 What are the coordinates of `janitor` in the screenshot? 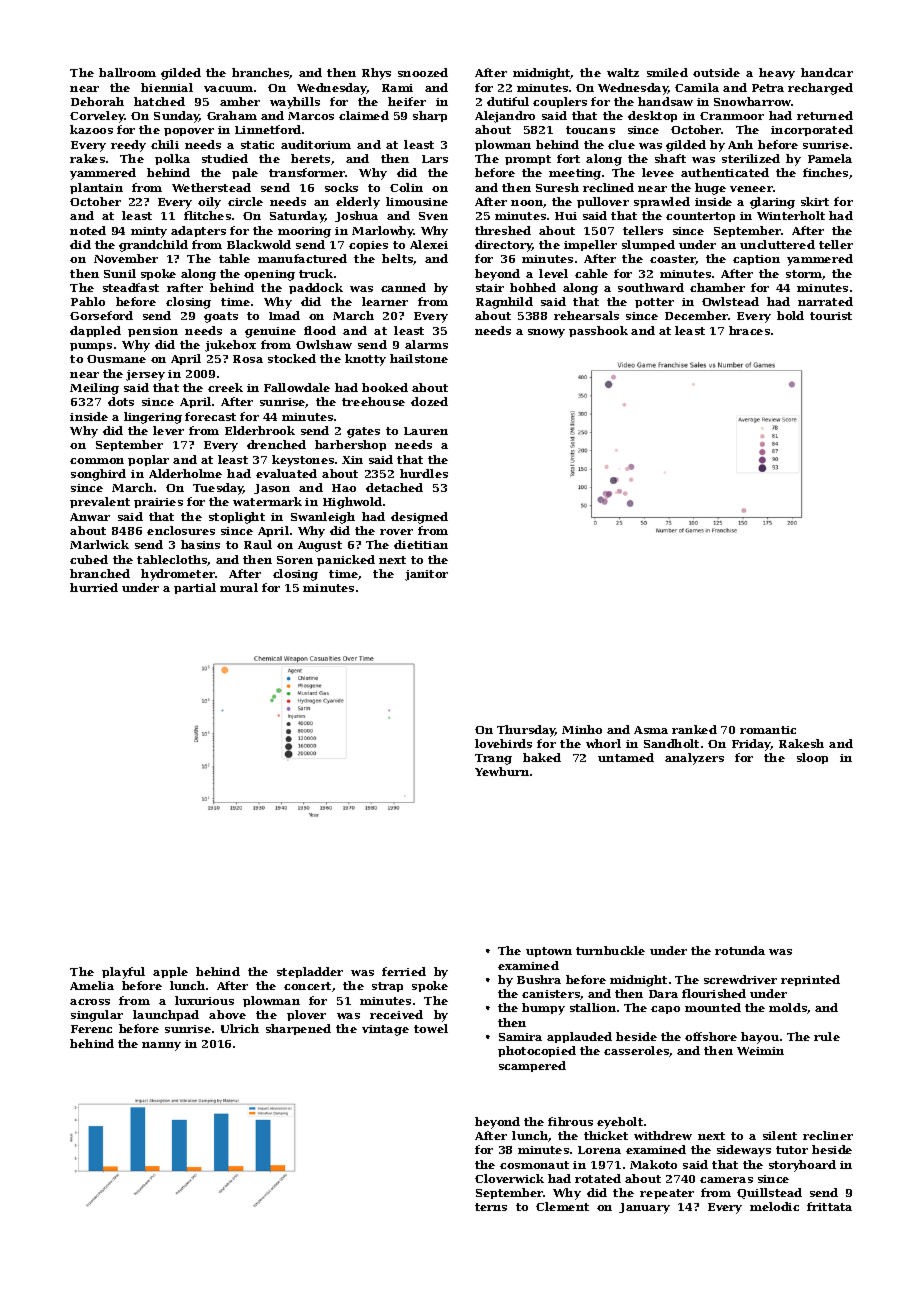 It's located at (426, 575).
